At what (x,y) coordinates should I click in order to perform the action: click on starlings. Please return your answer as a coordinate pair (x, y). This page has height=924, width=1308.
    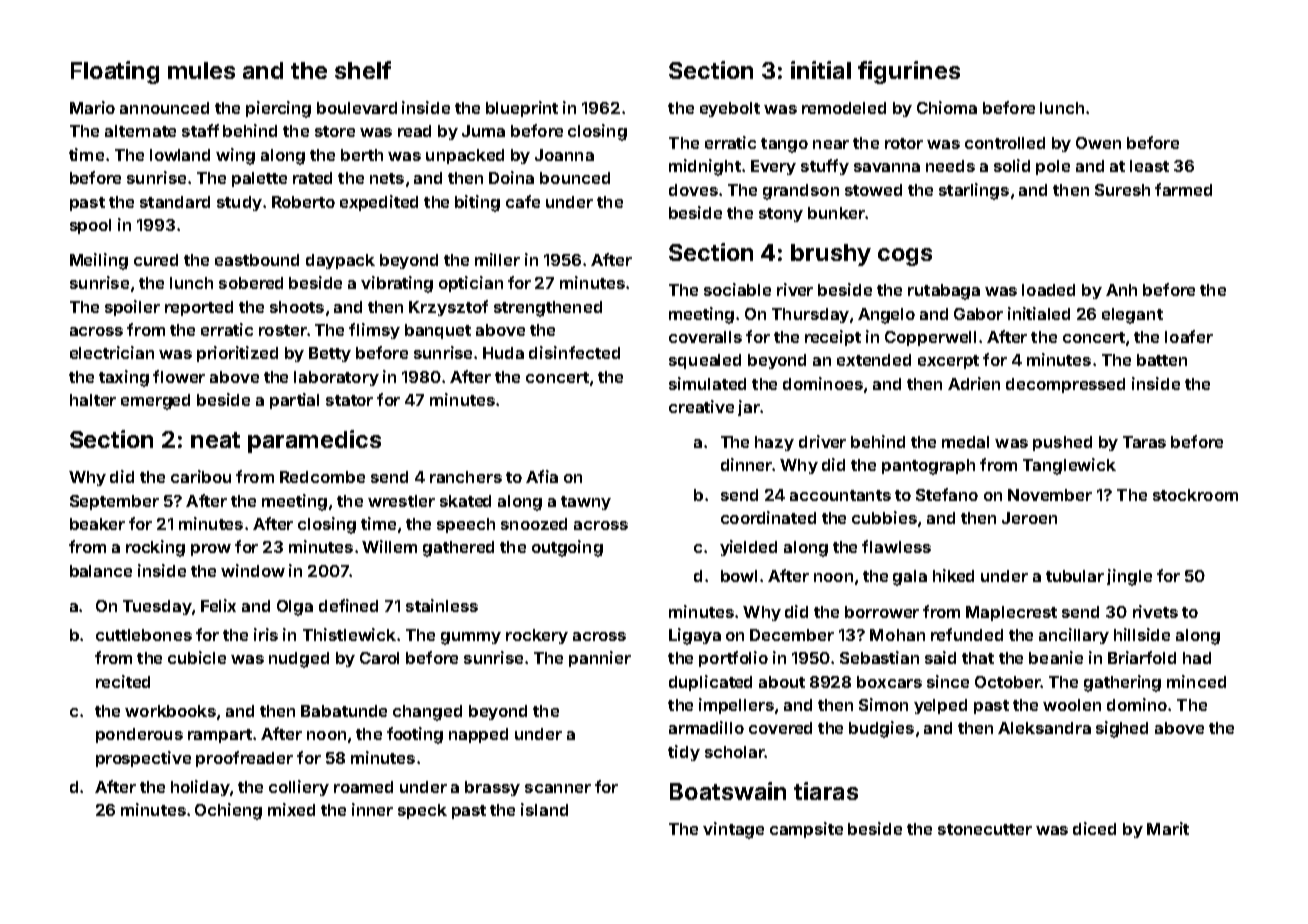
    Looking at the image, I should click on (974, 191).
